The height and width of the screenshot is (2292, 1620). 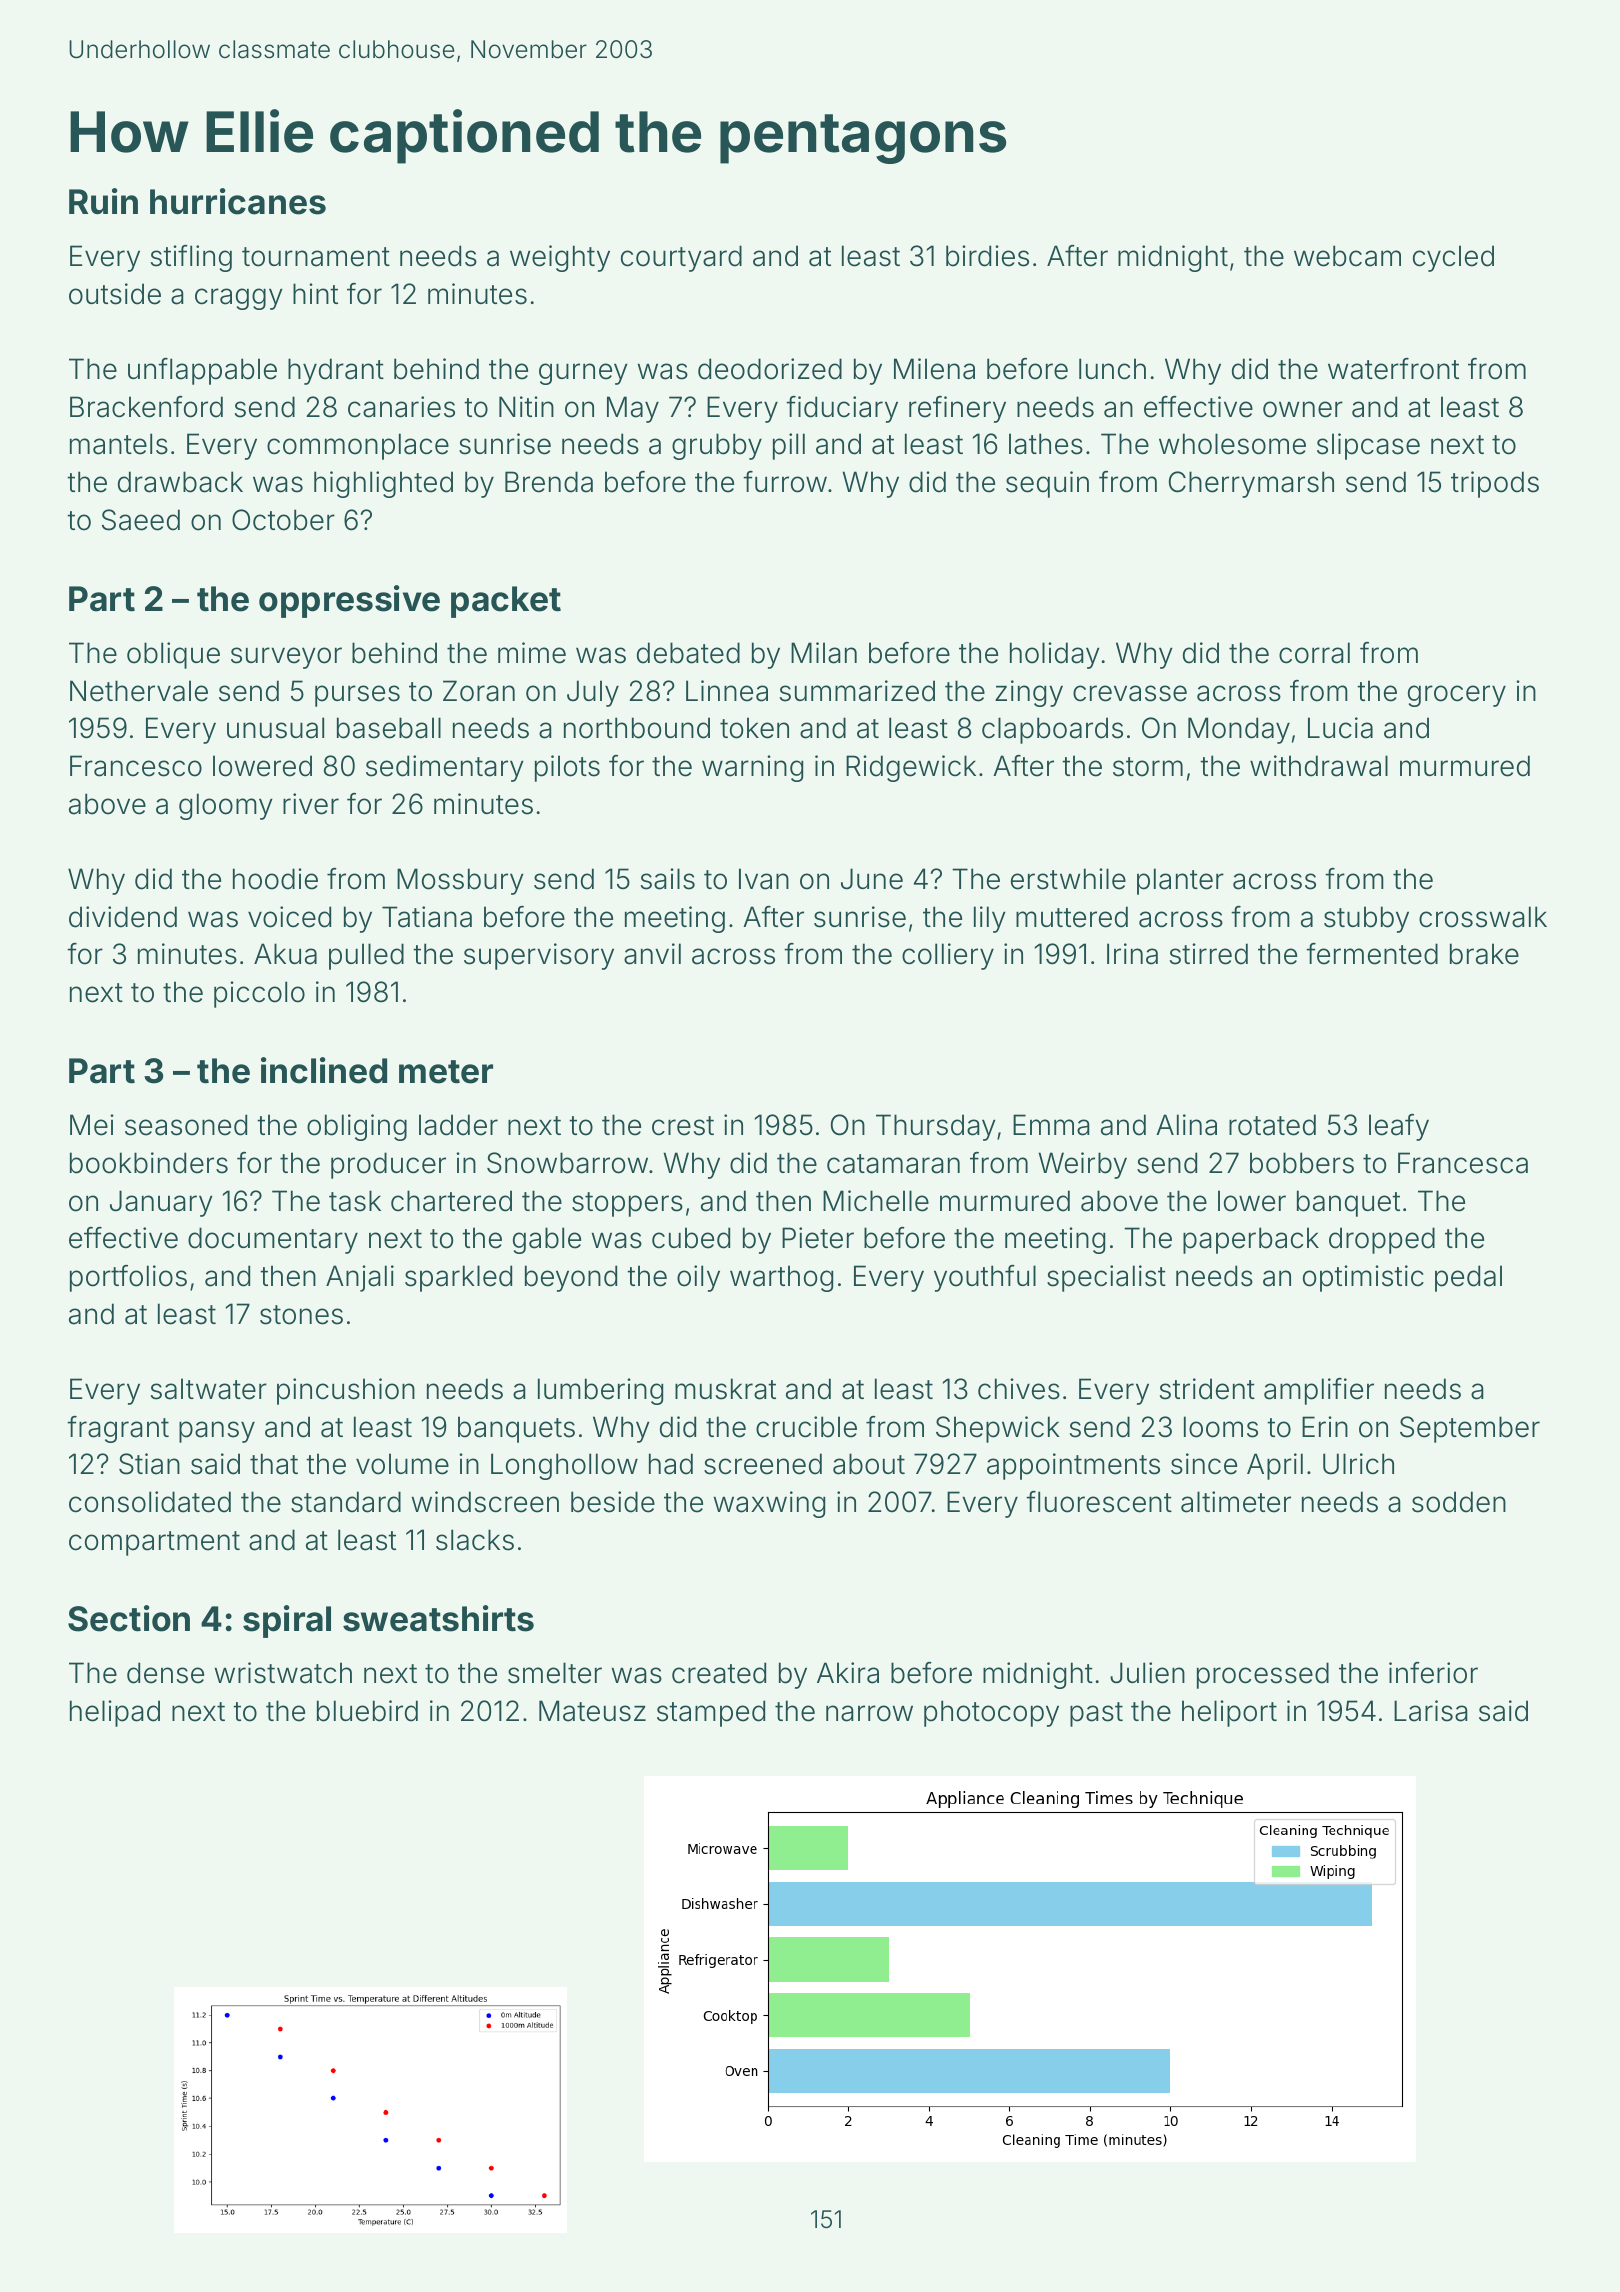 I want to click on webcam, so click(x=1347, y=256).
